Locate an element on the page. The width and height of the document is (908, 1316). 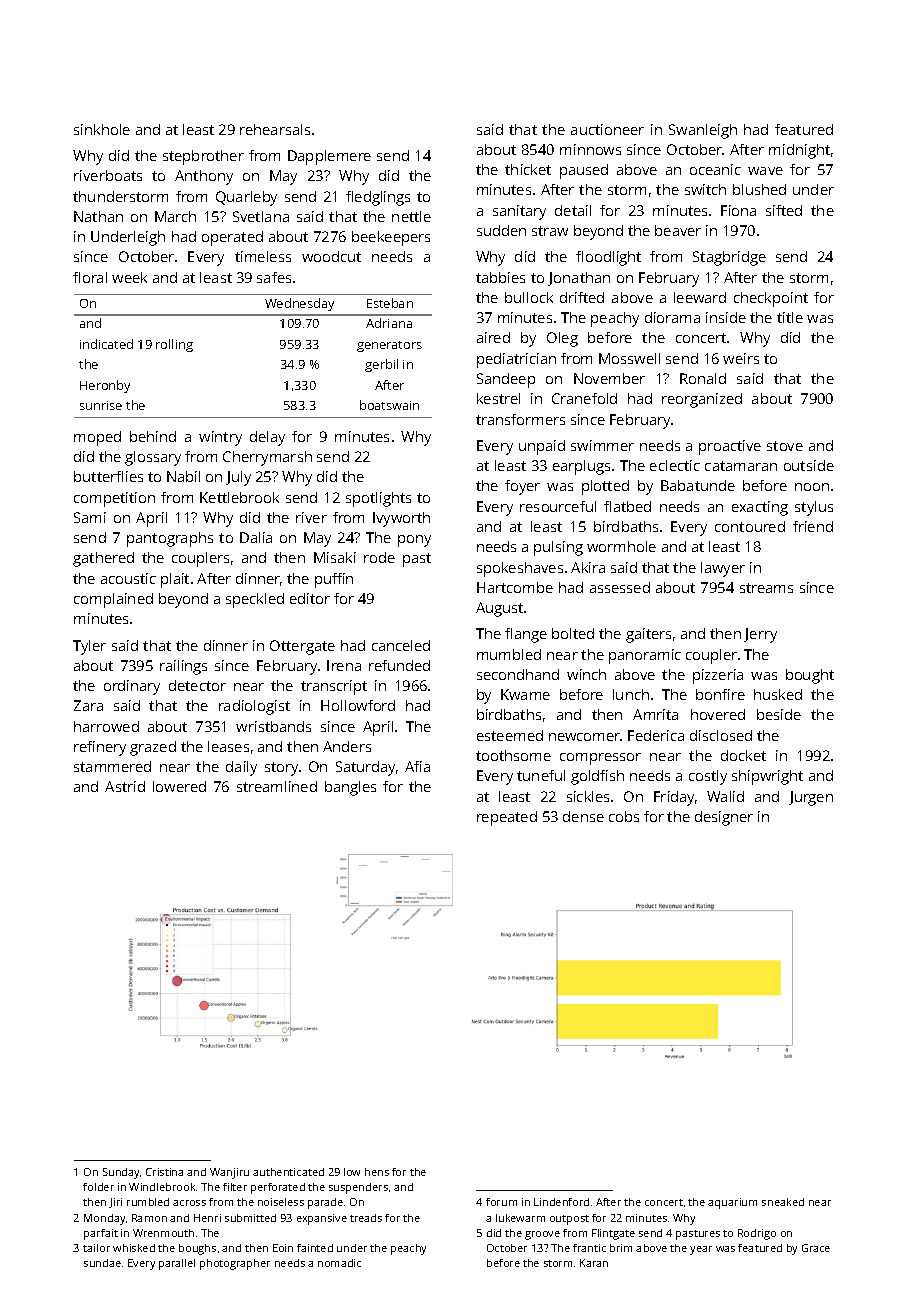
hens is located at coordinates (377, 1172).
